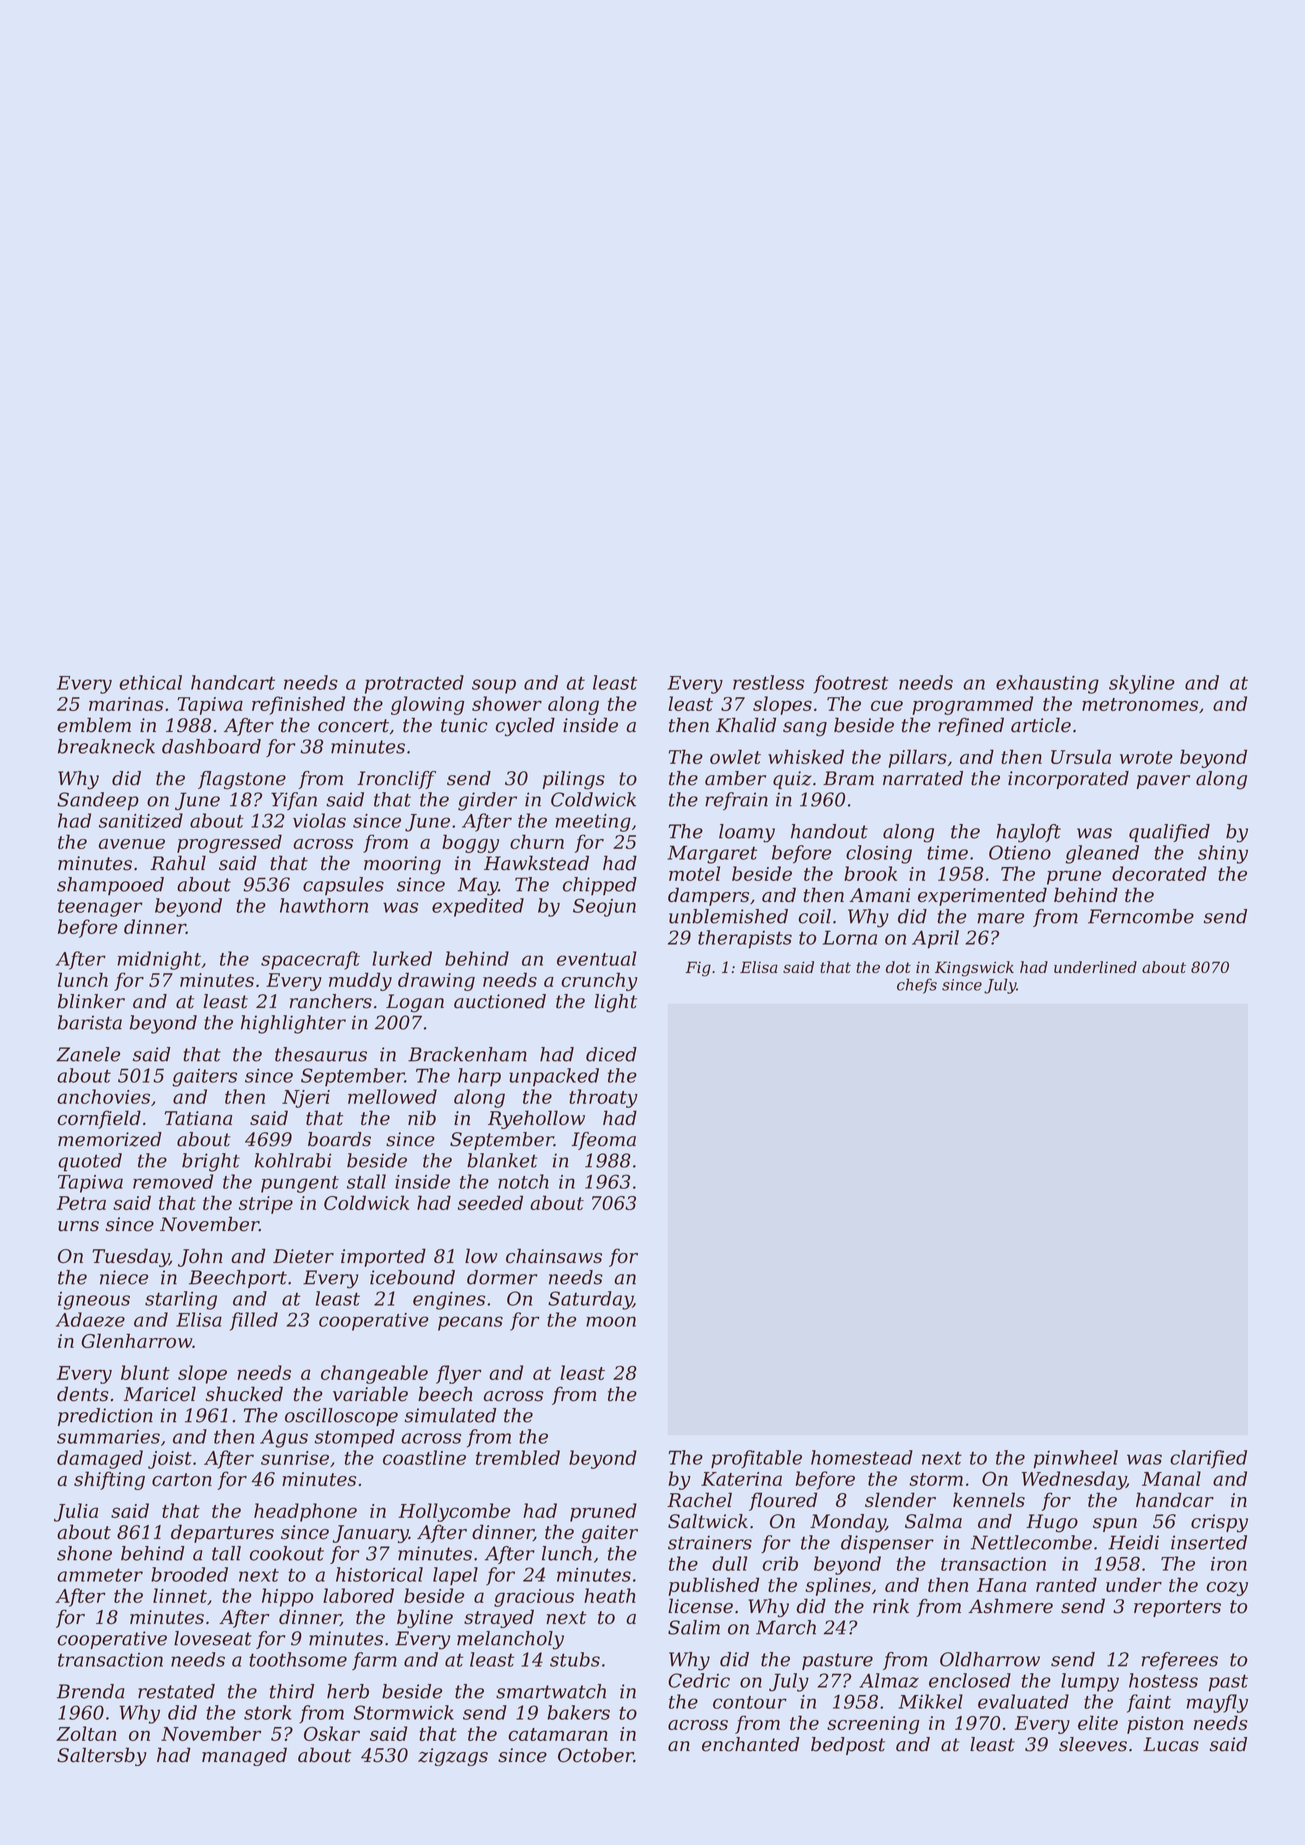 The height and width of the screenshot is (1845, 1305). Describe the element at coordinates (88, 1054) in the screenshot. I see `Zanele` at that location.
